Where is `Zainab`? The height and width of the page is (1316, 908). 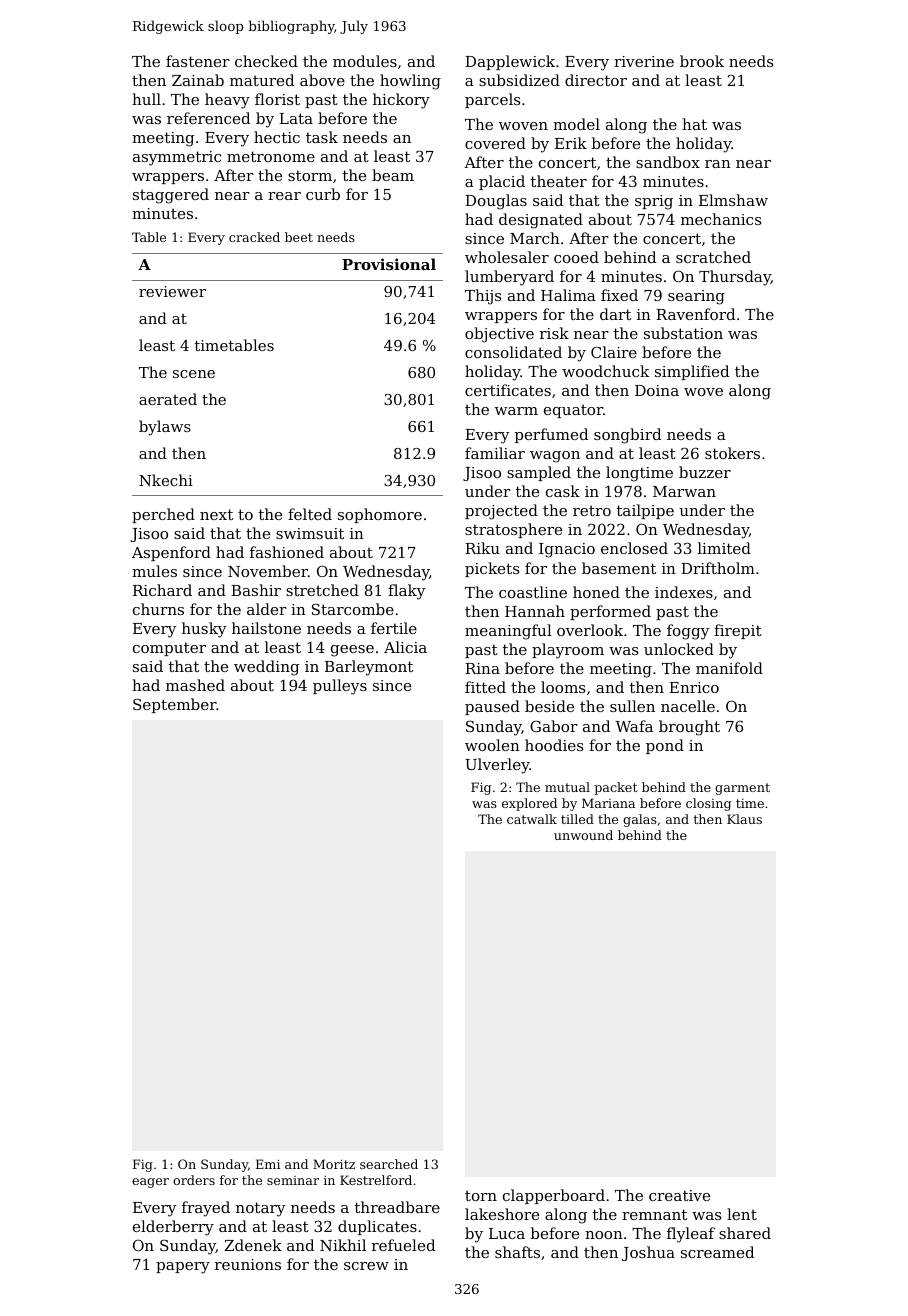
Zainab is located at coordinates (198, 80).
